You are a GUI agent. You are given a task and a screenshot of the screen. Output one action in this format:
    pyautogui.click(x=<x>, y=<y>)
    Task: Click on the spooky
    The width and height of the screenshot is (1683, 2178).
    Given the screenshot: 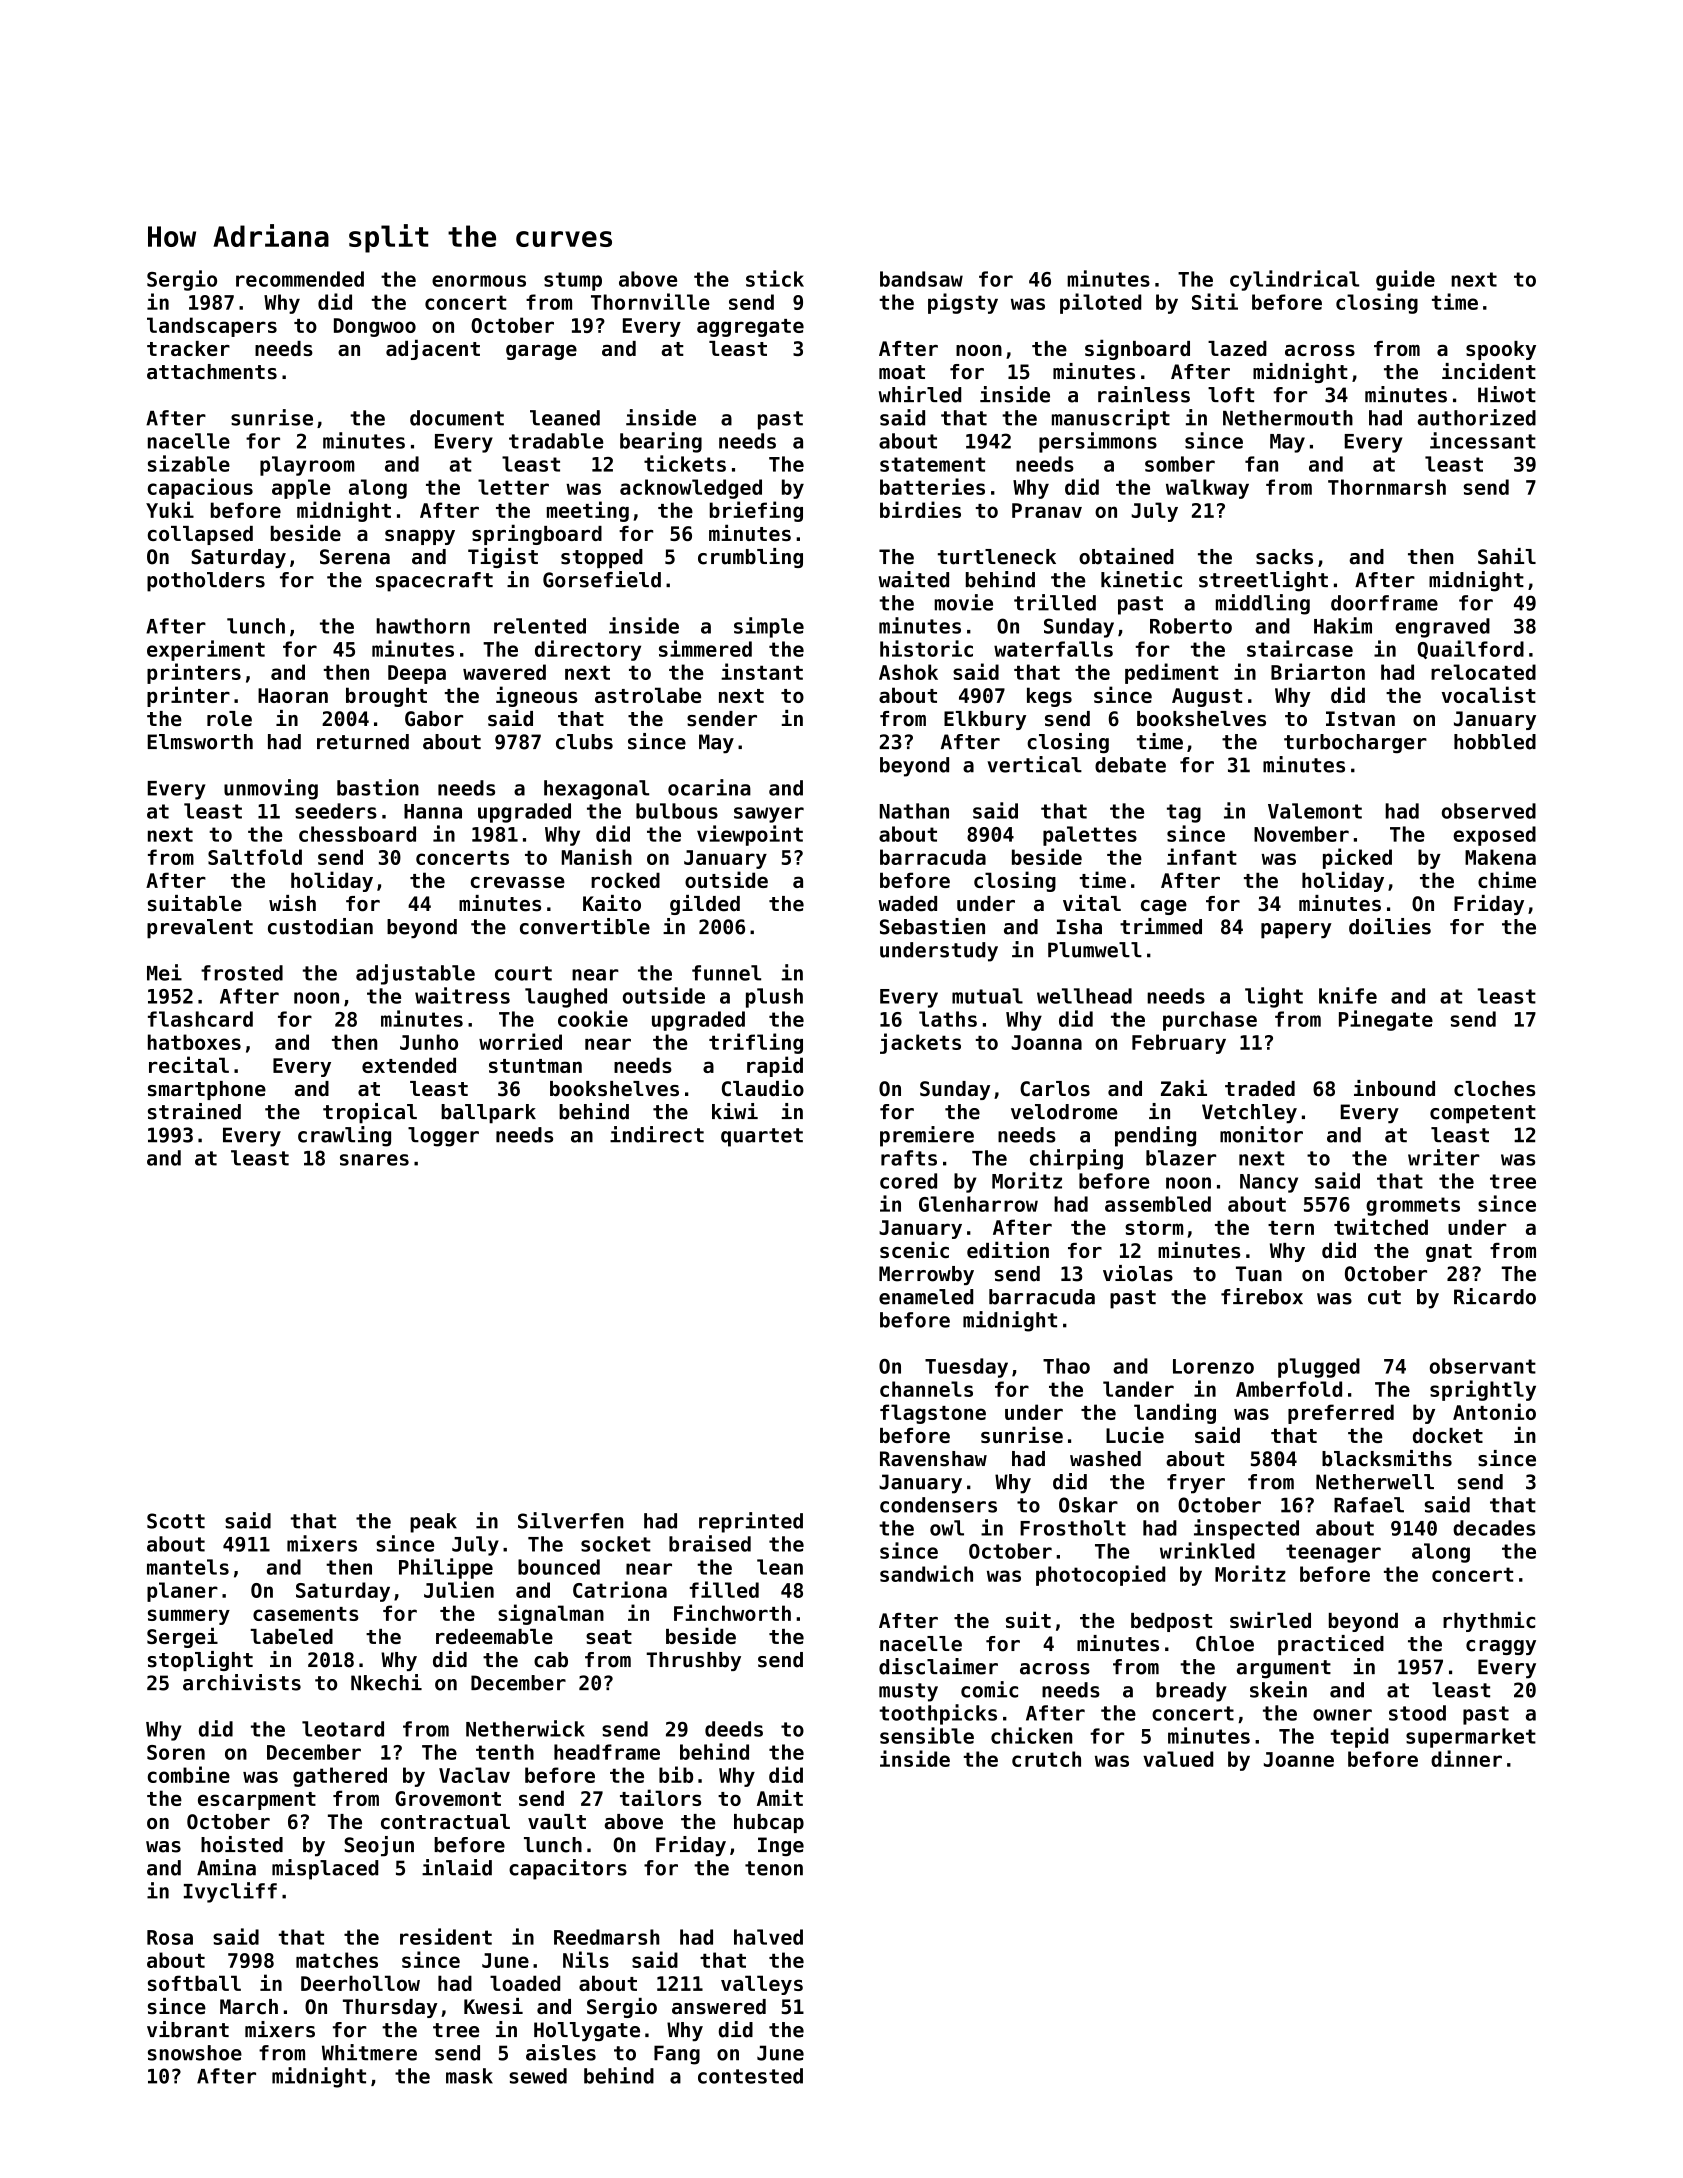 What is the action you would take?
    pyautogui.click(x=1501, y=350)
